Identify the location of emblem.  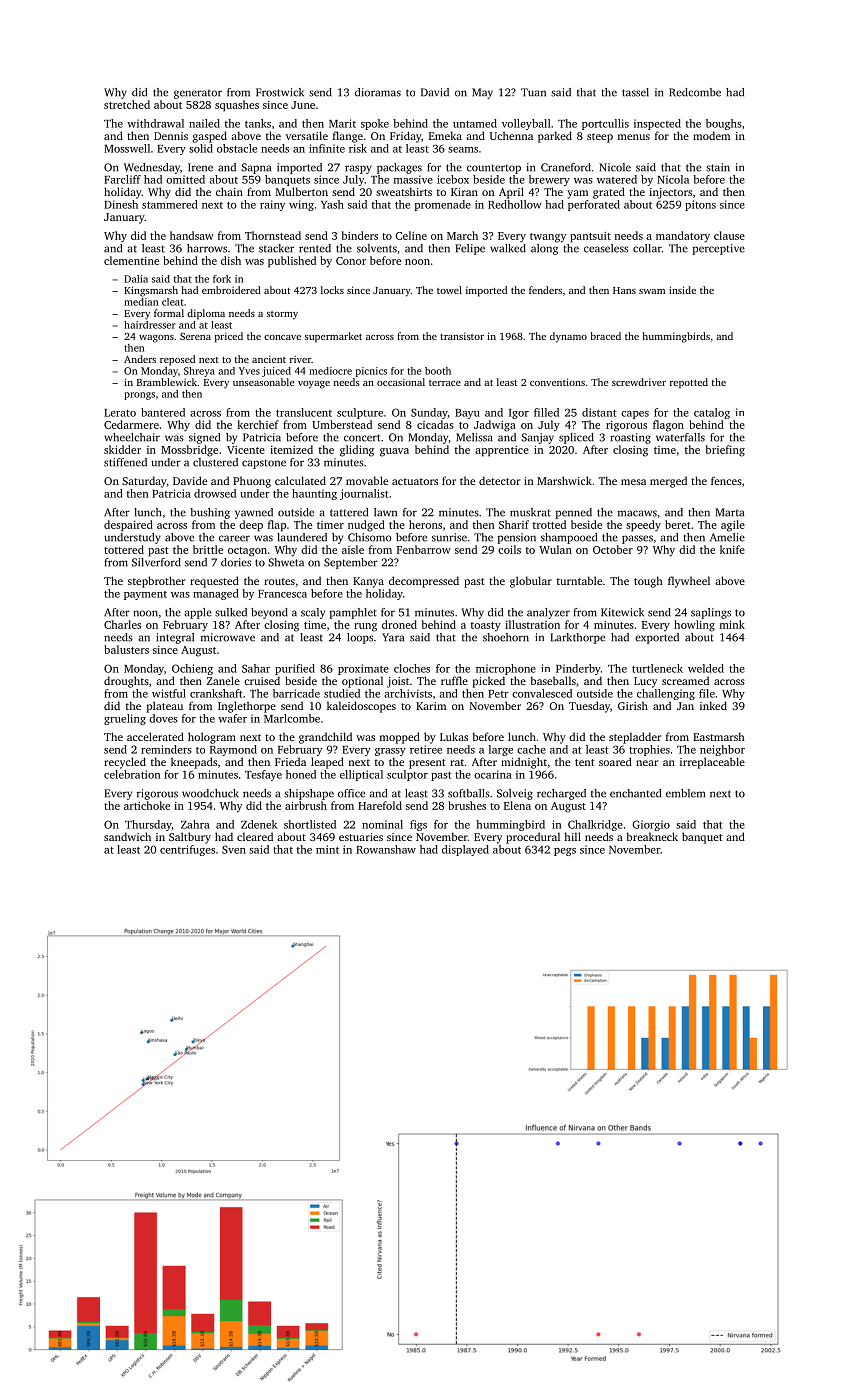
(685, 793).
